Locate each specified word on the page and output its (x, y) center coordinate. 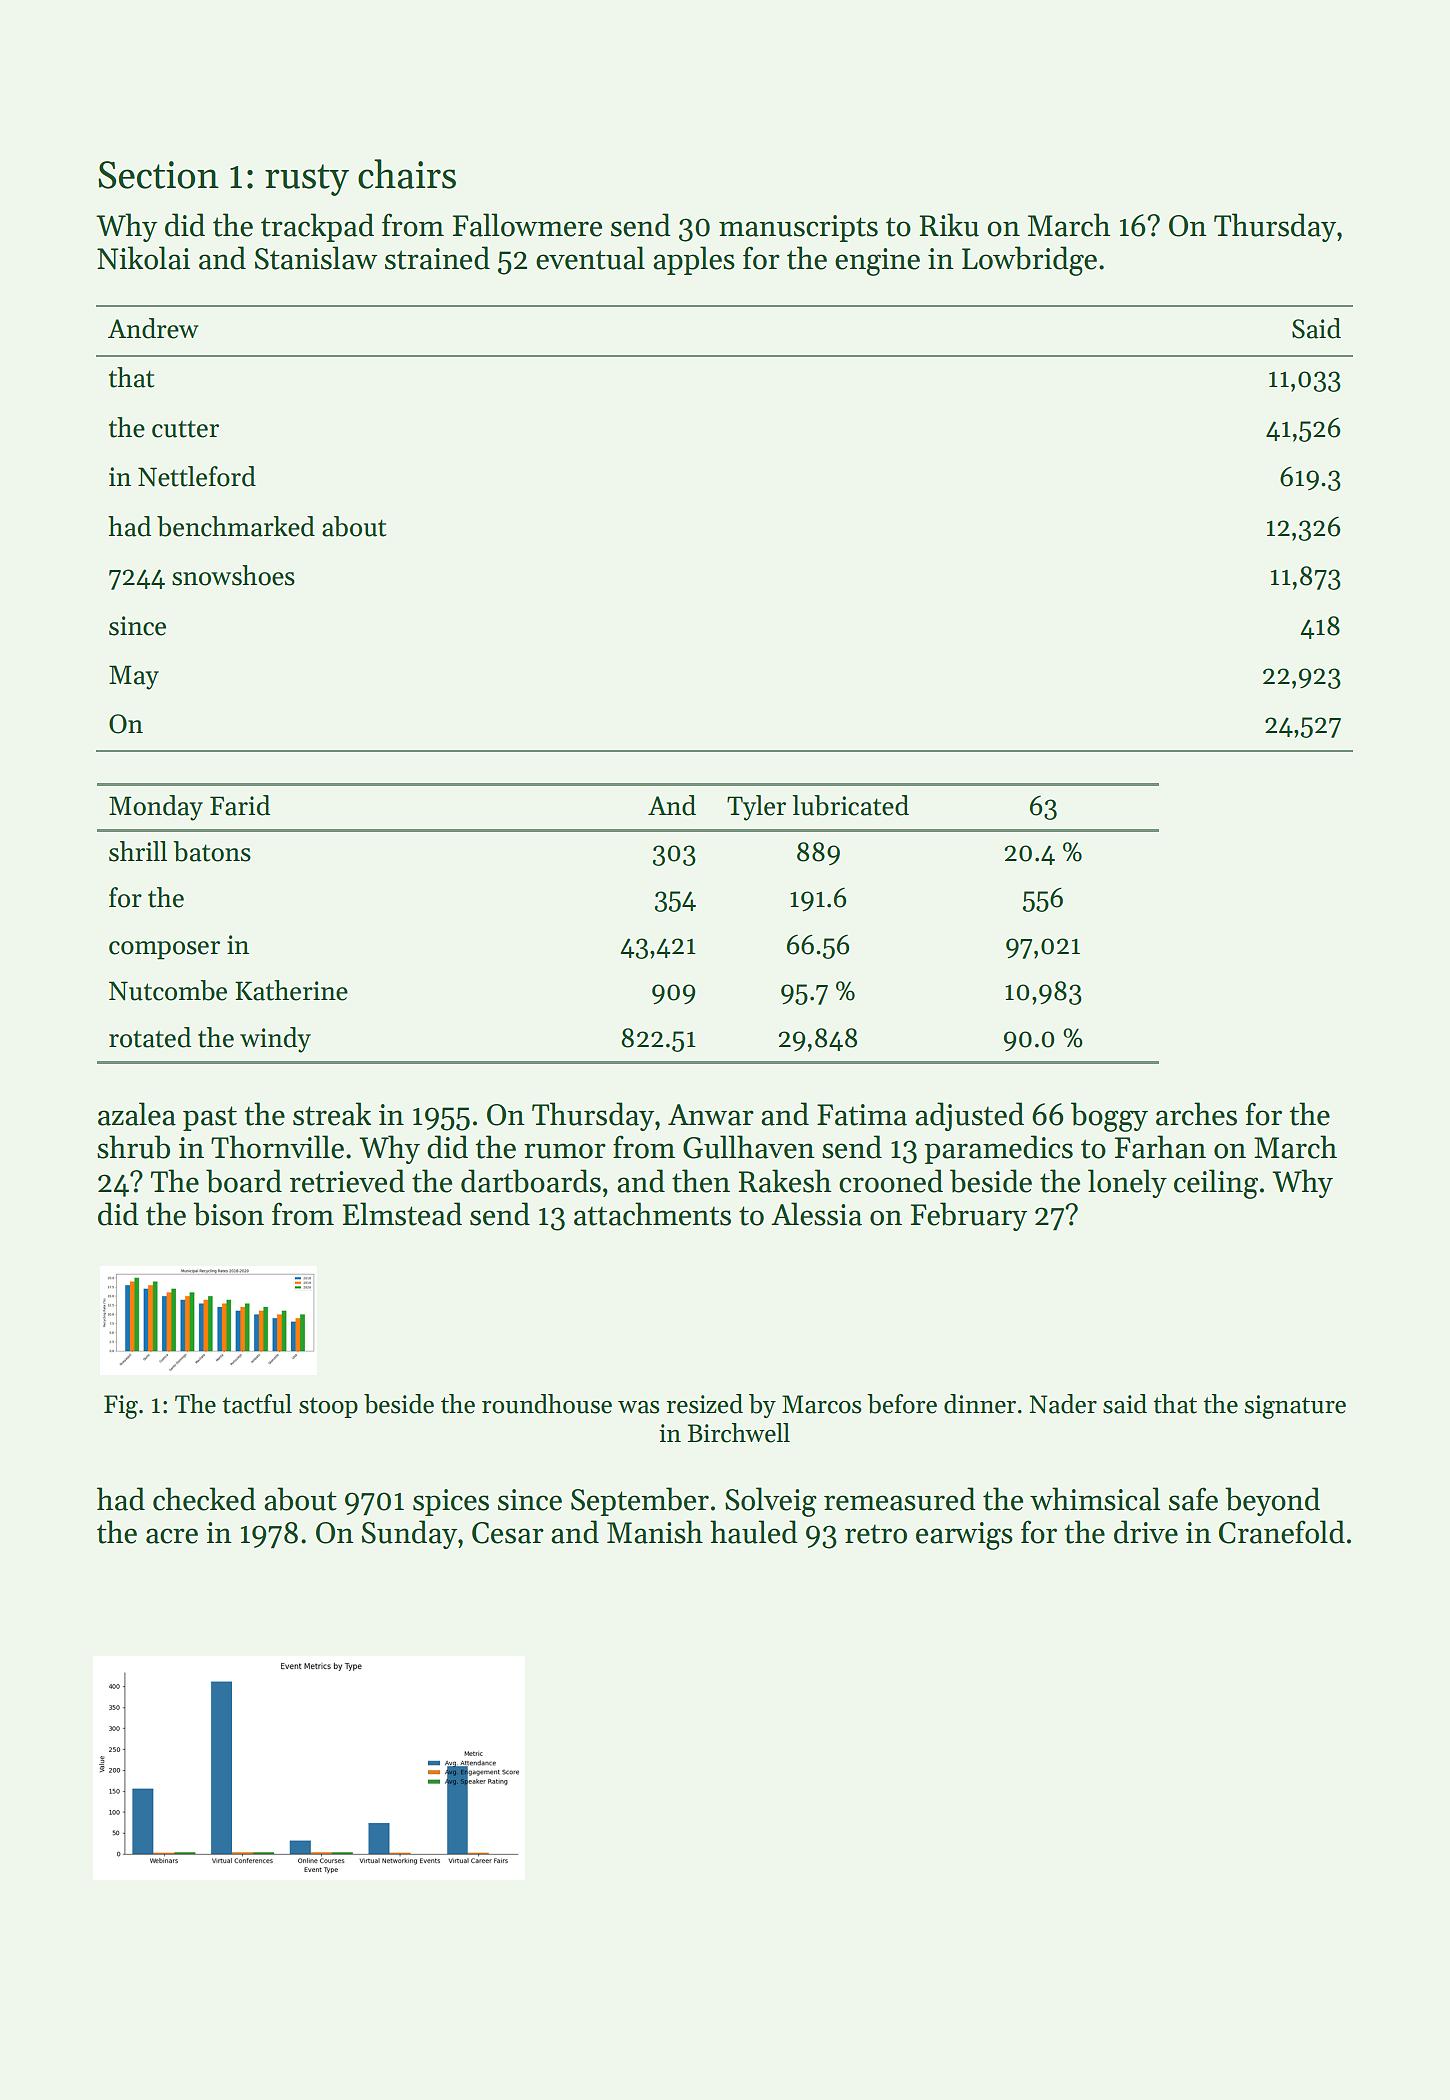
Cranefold (1282, 1532)
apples (694, 260)
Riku (949, 225)
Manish (655, 1532)
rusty (307, 180)
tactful (257, 1404)
